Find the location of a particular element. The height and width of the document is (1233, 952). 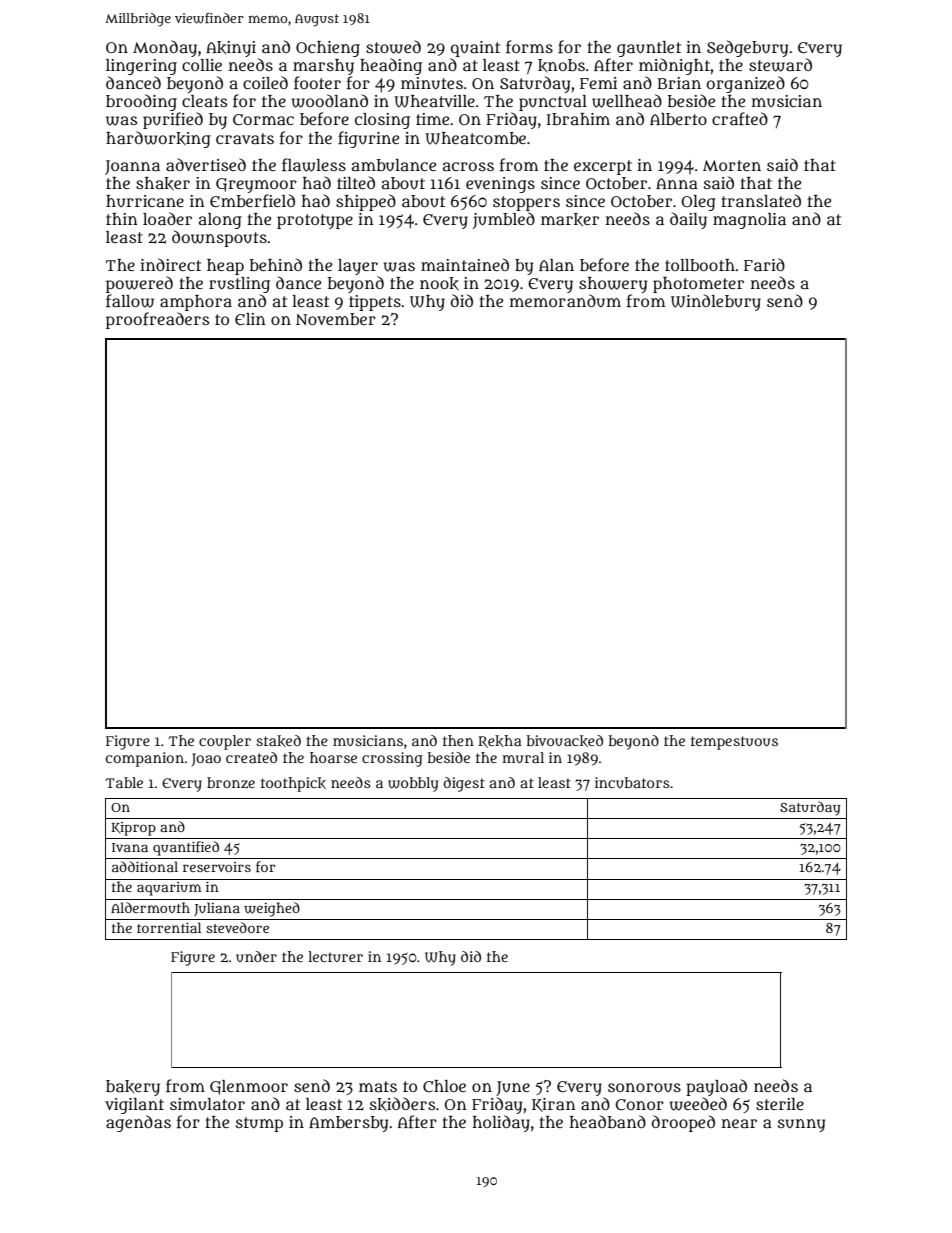

agendas is located at coordinates (138, 1123).
